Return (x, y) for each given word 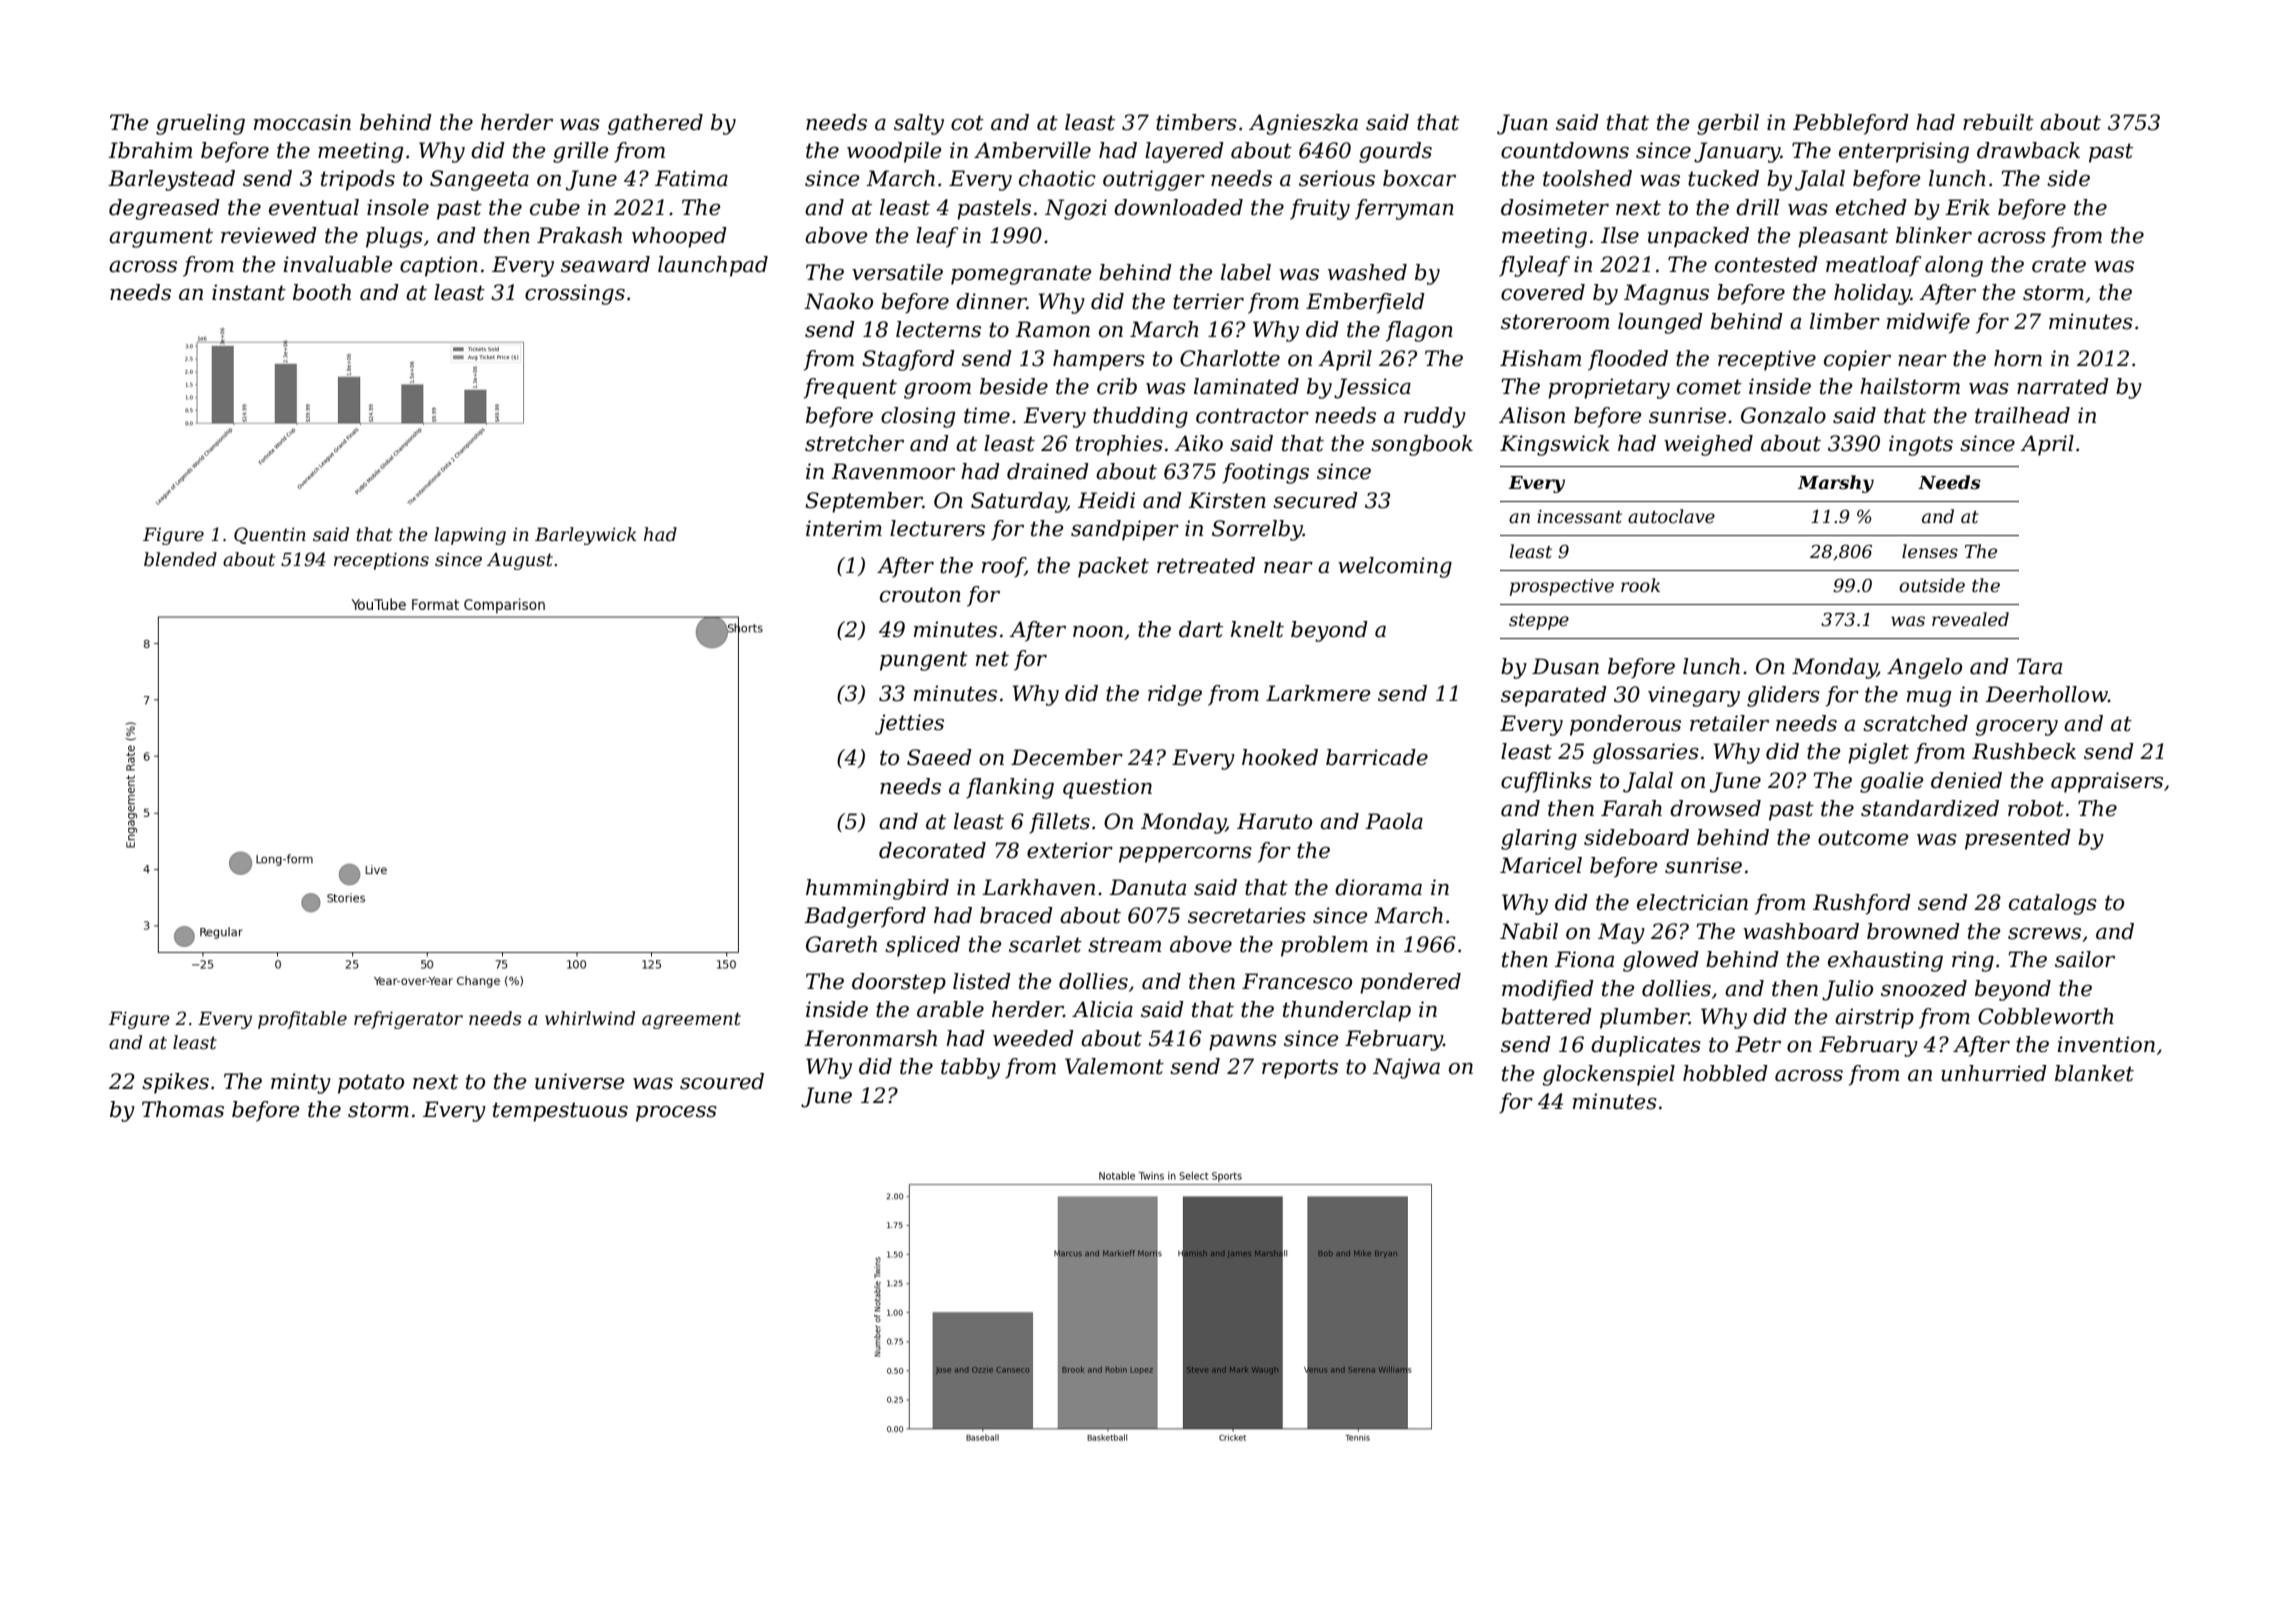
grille (580, 152)
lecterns (938, 329)
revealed (1970, 619)
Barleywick (586, 536)
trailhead (2022, 415)
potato (371, 1084)
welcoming (1395, 567)
